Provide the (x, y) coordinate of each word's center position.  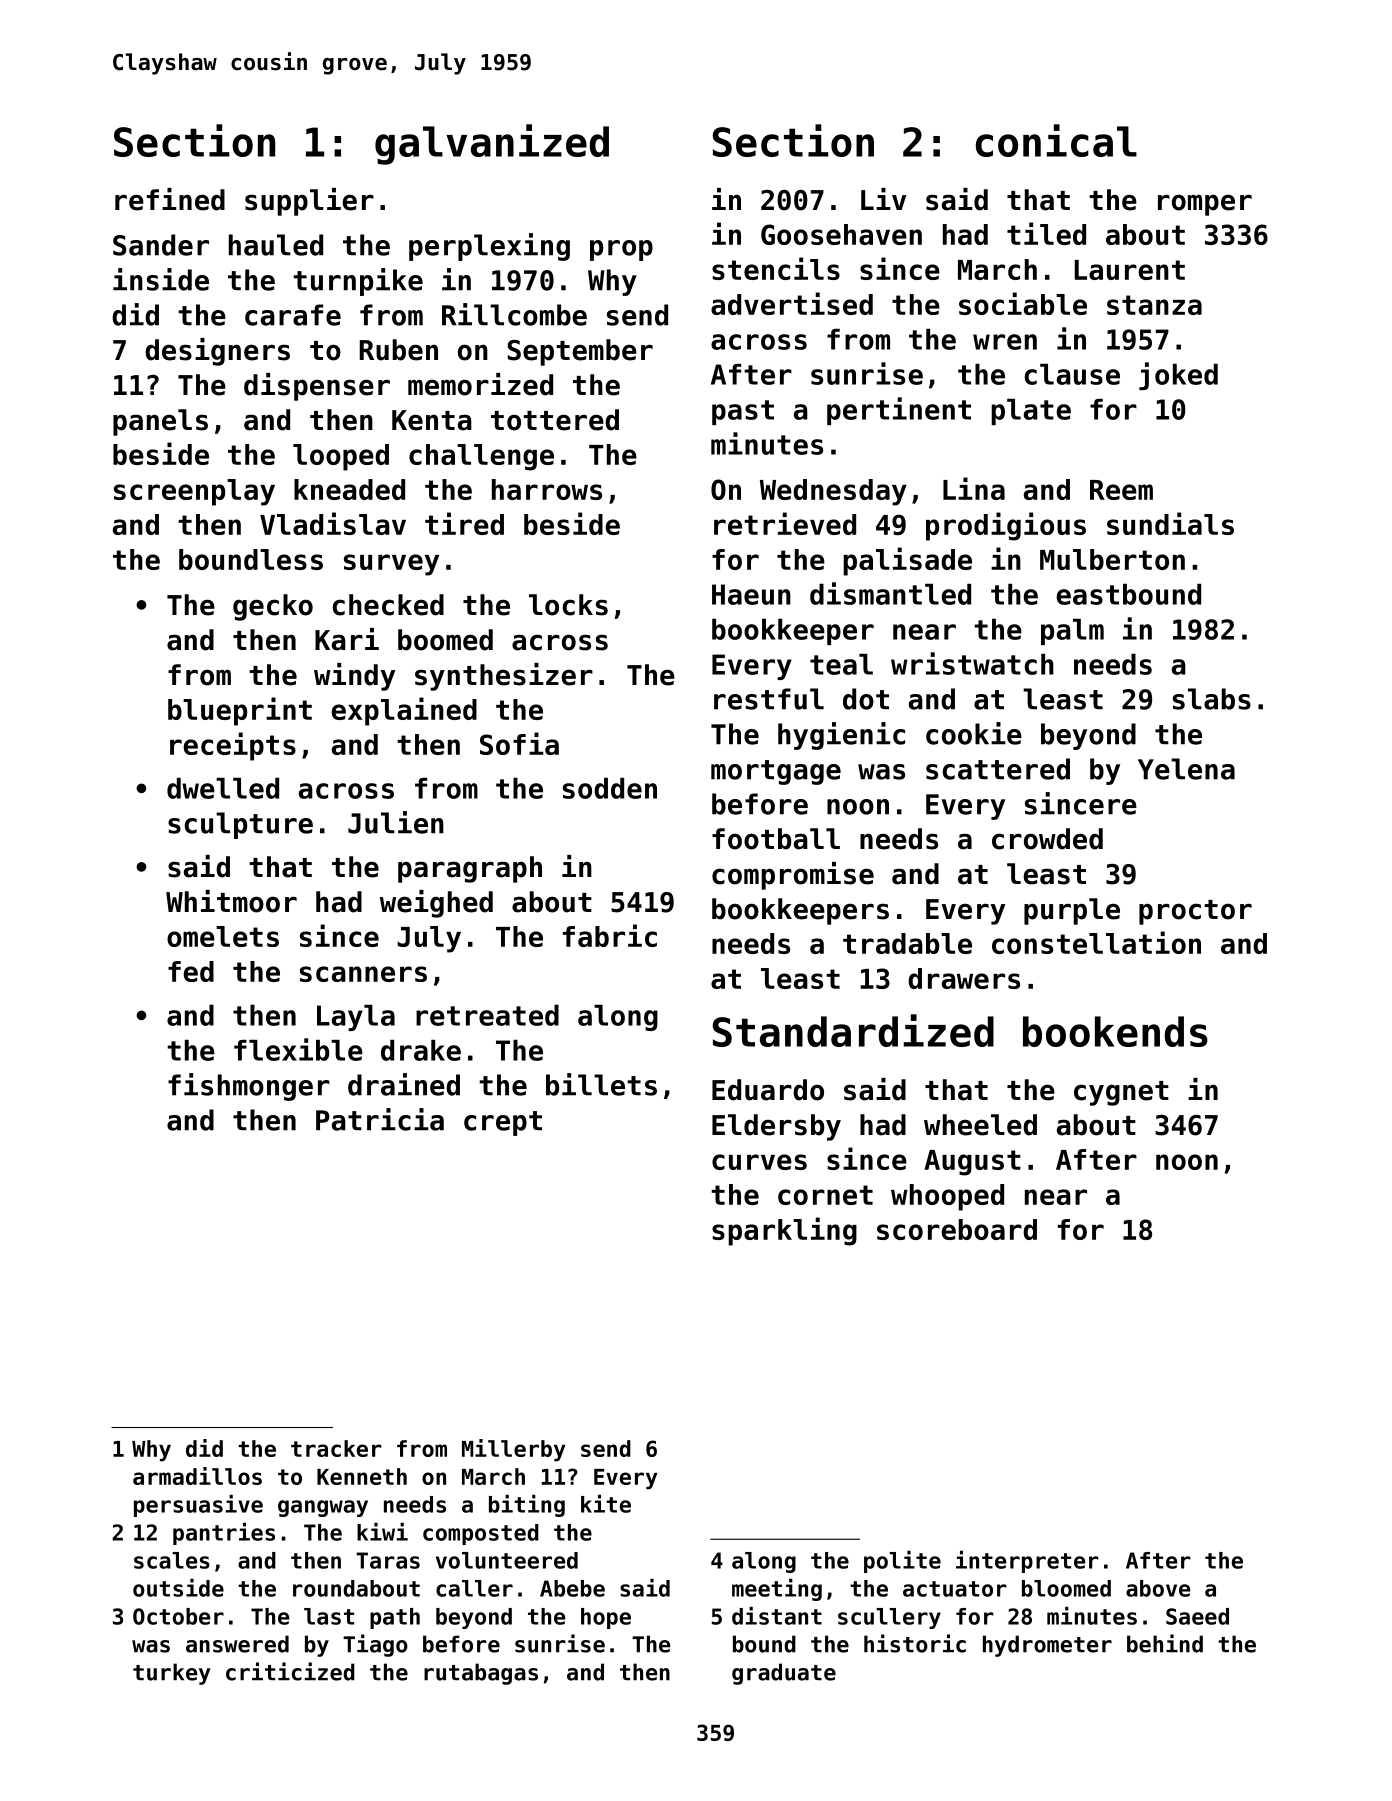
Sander (161, 245)
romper (1205, 205)
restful (769, 699)
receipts (233, 746)
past (743, 412)
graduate (784, 1674)
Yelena (1186, 769)
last (329, 1616)
